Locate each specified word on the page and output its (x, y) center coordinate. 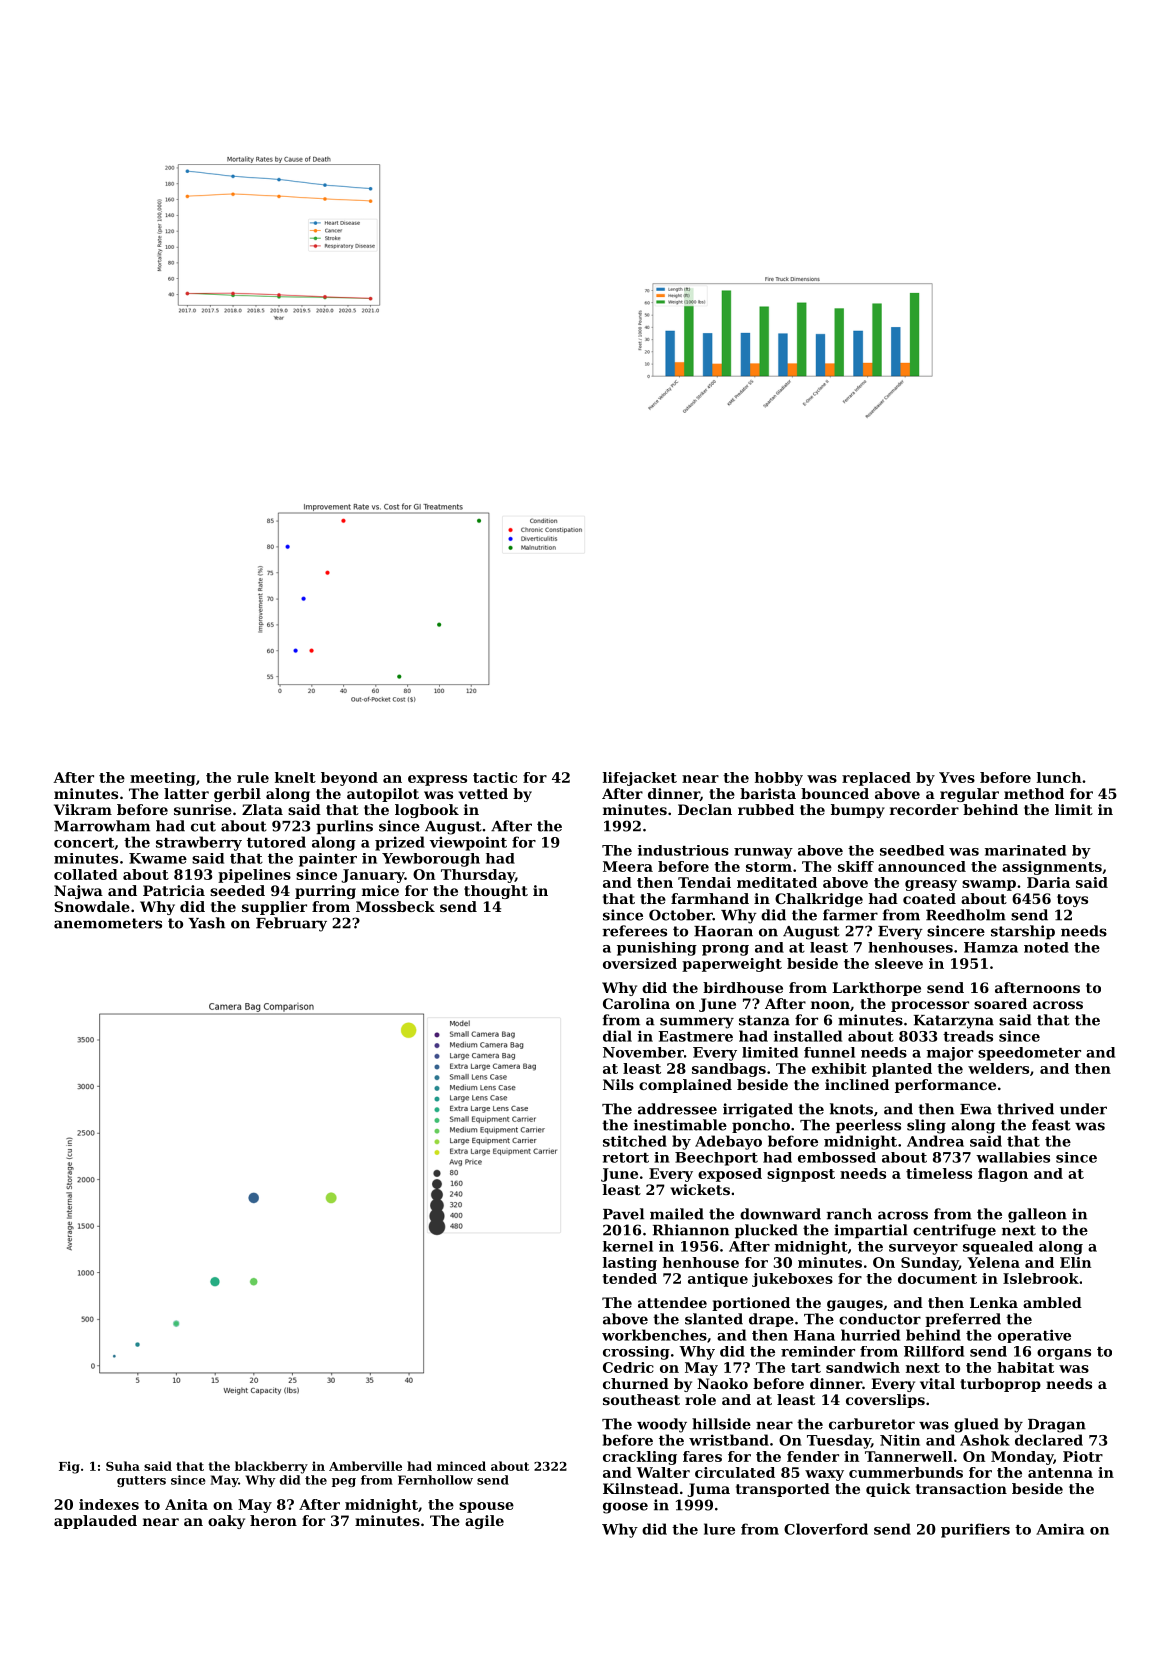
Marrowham (102, 826)
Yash (206, 923)
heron (273, 1520)
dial (617, 1036)
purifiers (975, 1530)
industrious (683, 850)
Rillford (934, 1351)
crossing (636, 1353)
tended (629, 1278)
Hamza (991, 947)
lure (719, 1529)
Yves (957, 777)
